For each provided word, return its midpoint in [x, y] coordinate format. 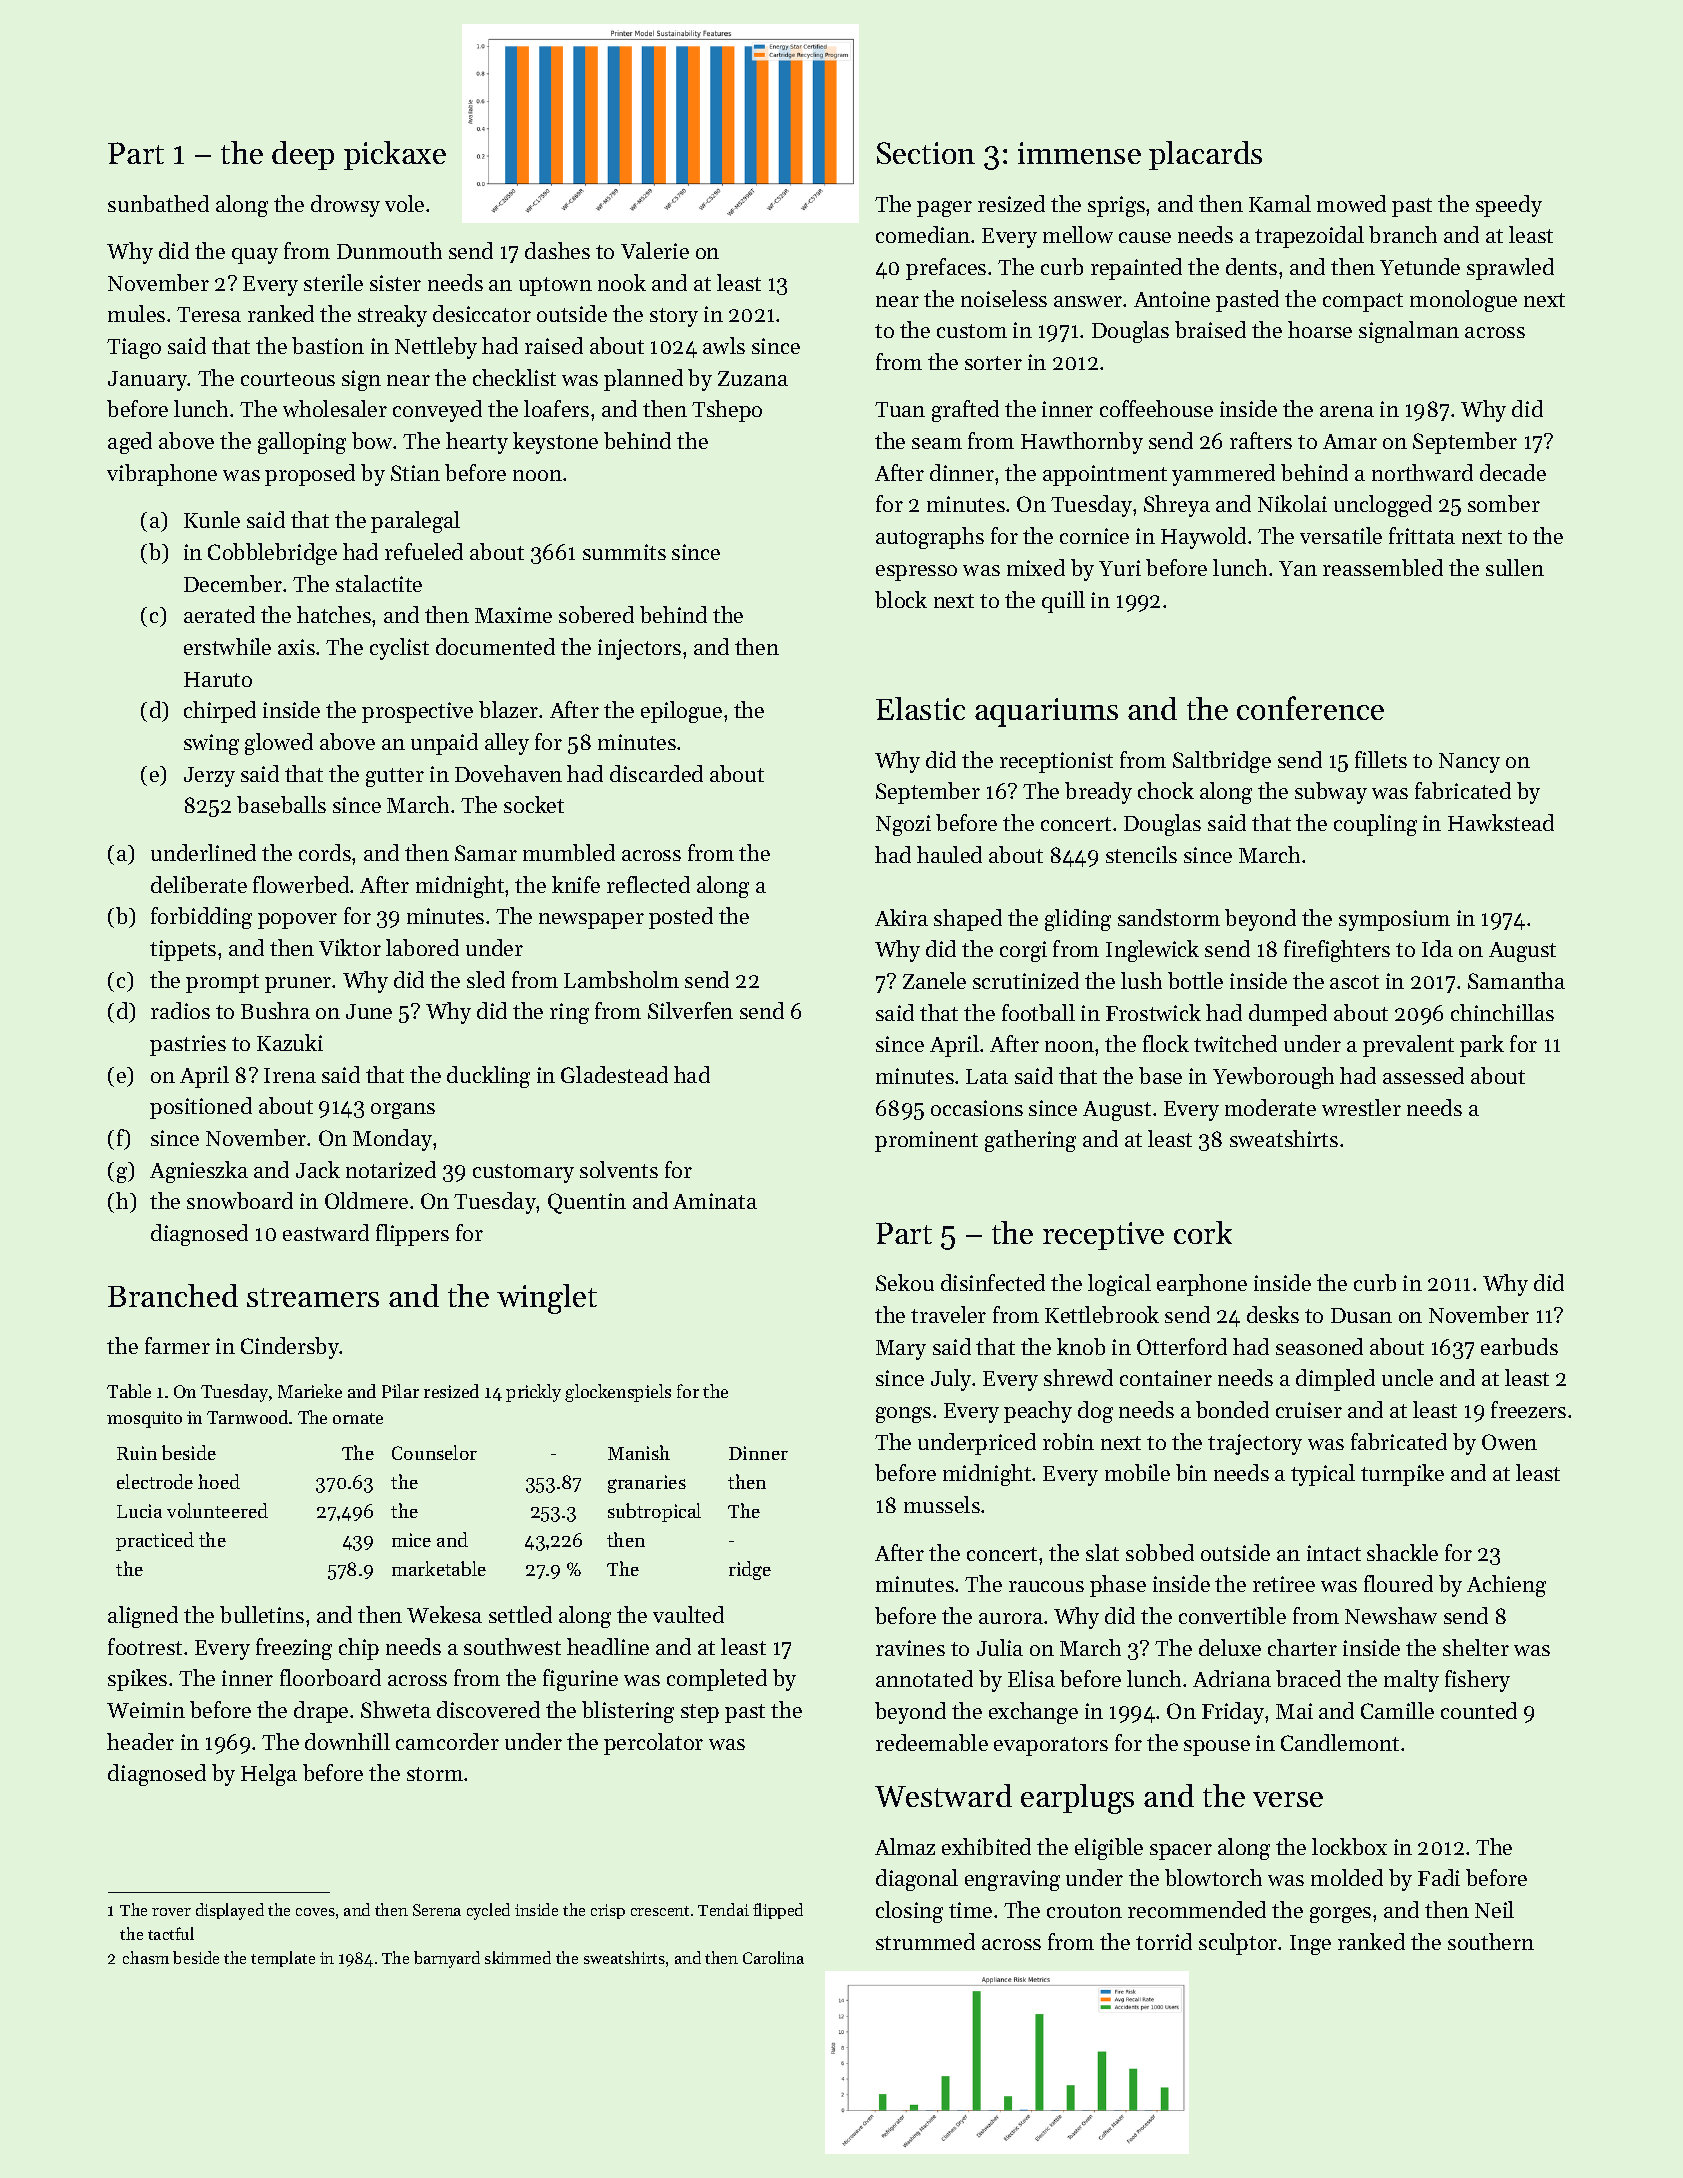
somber [1504, 503]
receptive [1103, 1236]
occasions [977, 1108]
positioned [201, 1108]
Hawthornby [1082, 443]
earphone [1202, 1285]
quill [1063, 602]
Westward [943, 1795]
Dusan [1361, 1315]
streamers [313, 1297]
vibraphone [162, 475]
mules [136, 313]
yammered [1223, 475]
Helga [269, 1775]
